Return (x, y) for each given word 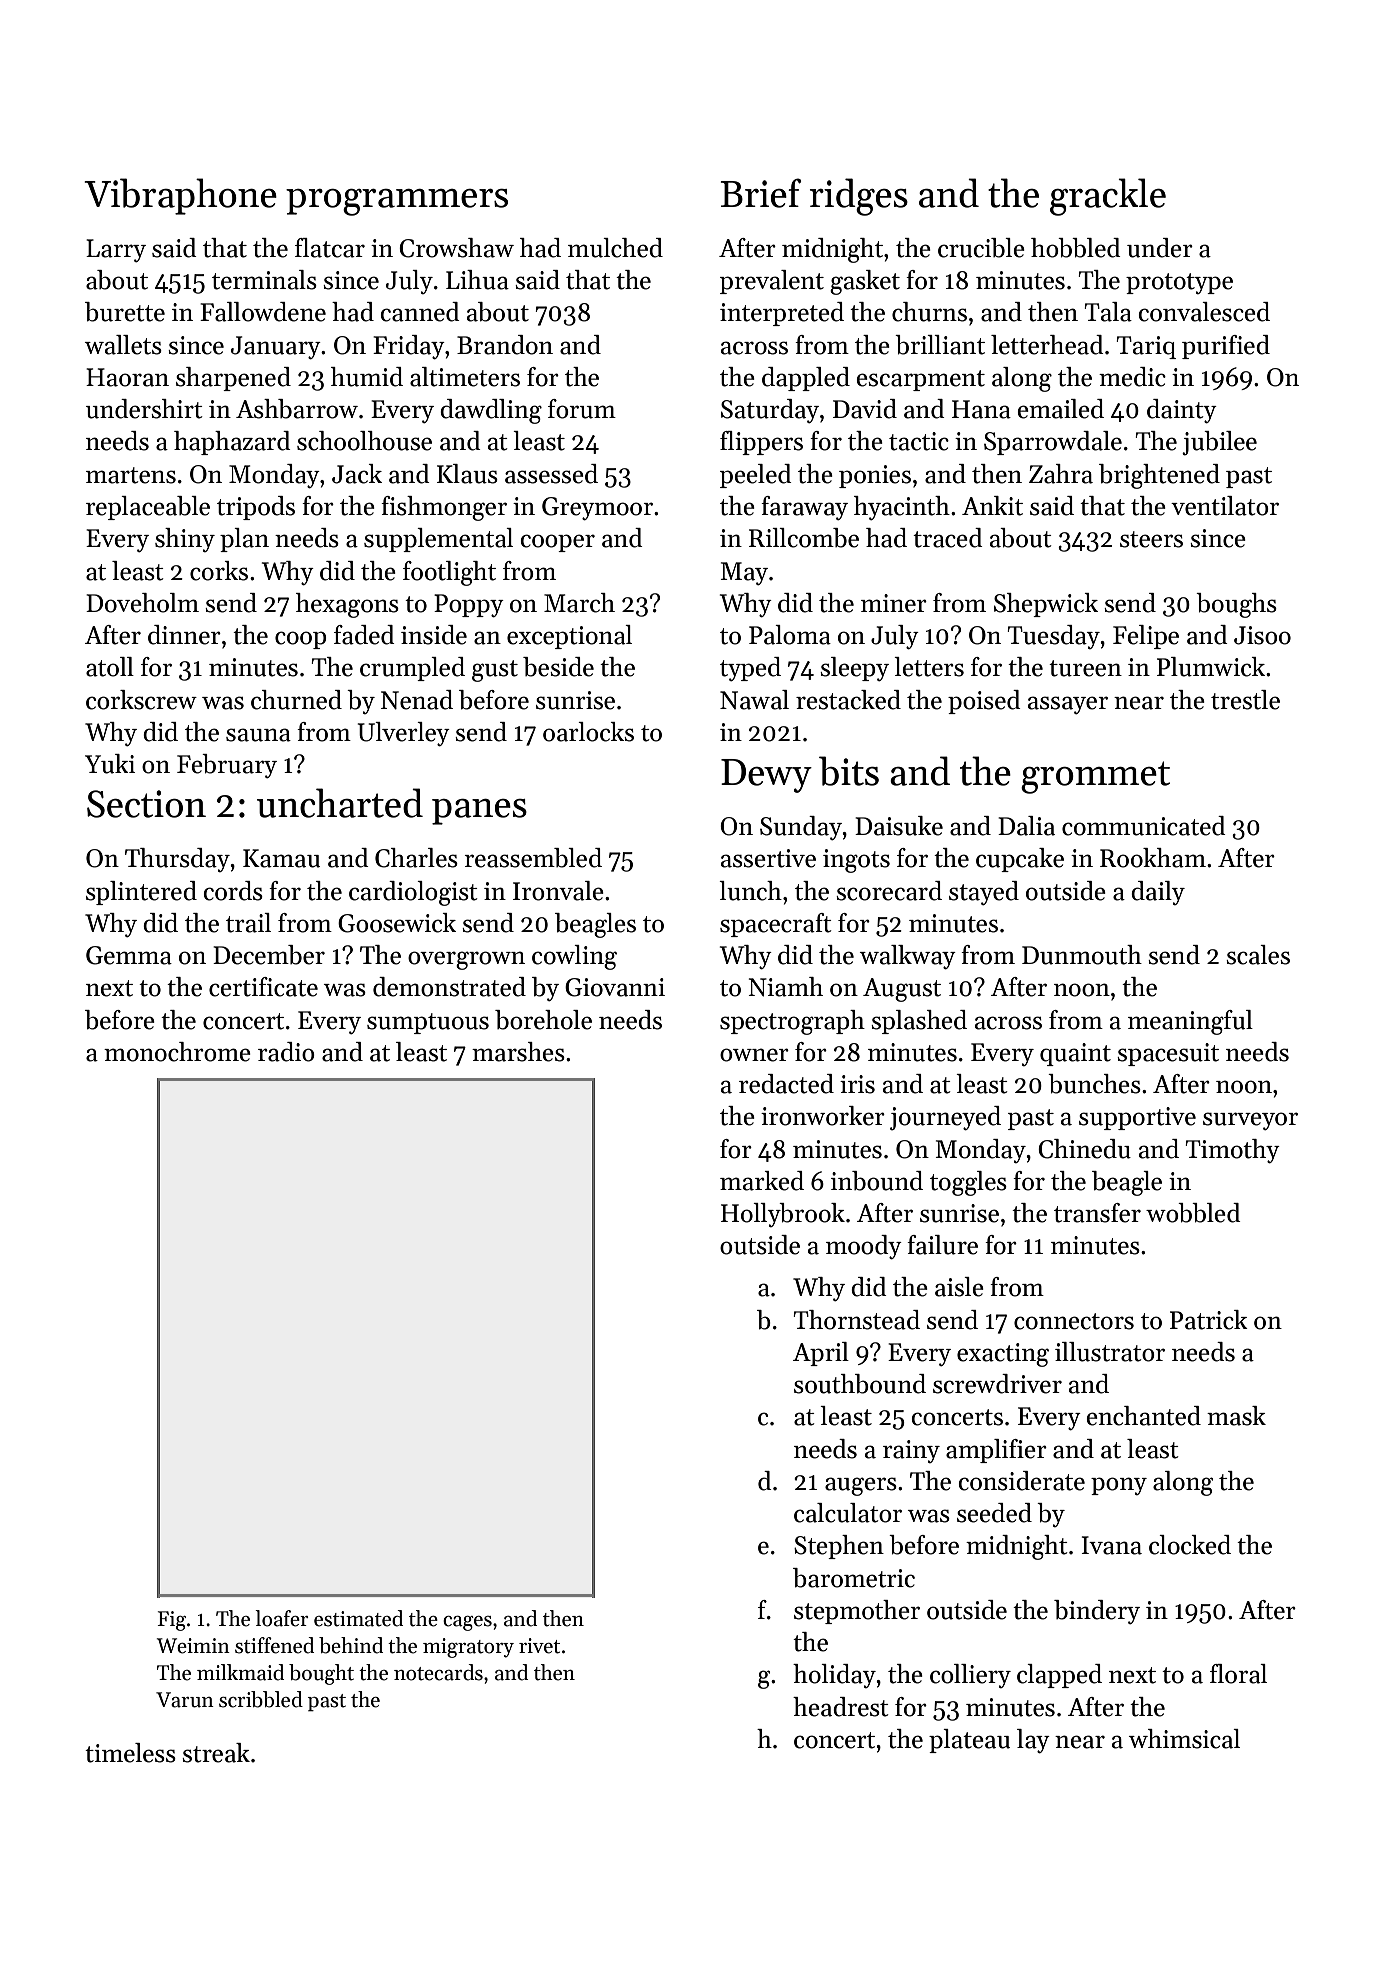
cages (467, 1623)
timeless (130, 1753)
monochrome (177, 1052)
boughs (1236, 605)
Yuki (110, 764)
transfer (1097, 1213)
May (744, 573)
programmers (397, 202)
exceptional (569, 637)
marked (762, 1181)
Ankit (992, 506)
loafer (282, 1618)
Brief (760, 193)
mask (1236, 1416)
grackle (1108, 197)
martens (131, 475)
